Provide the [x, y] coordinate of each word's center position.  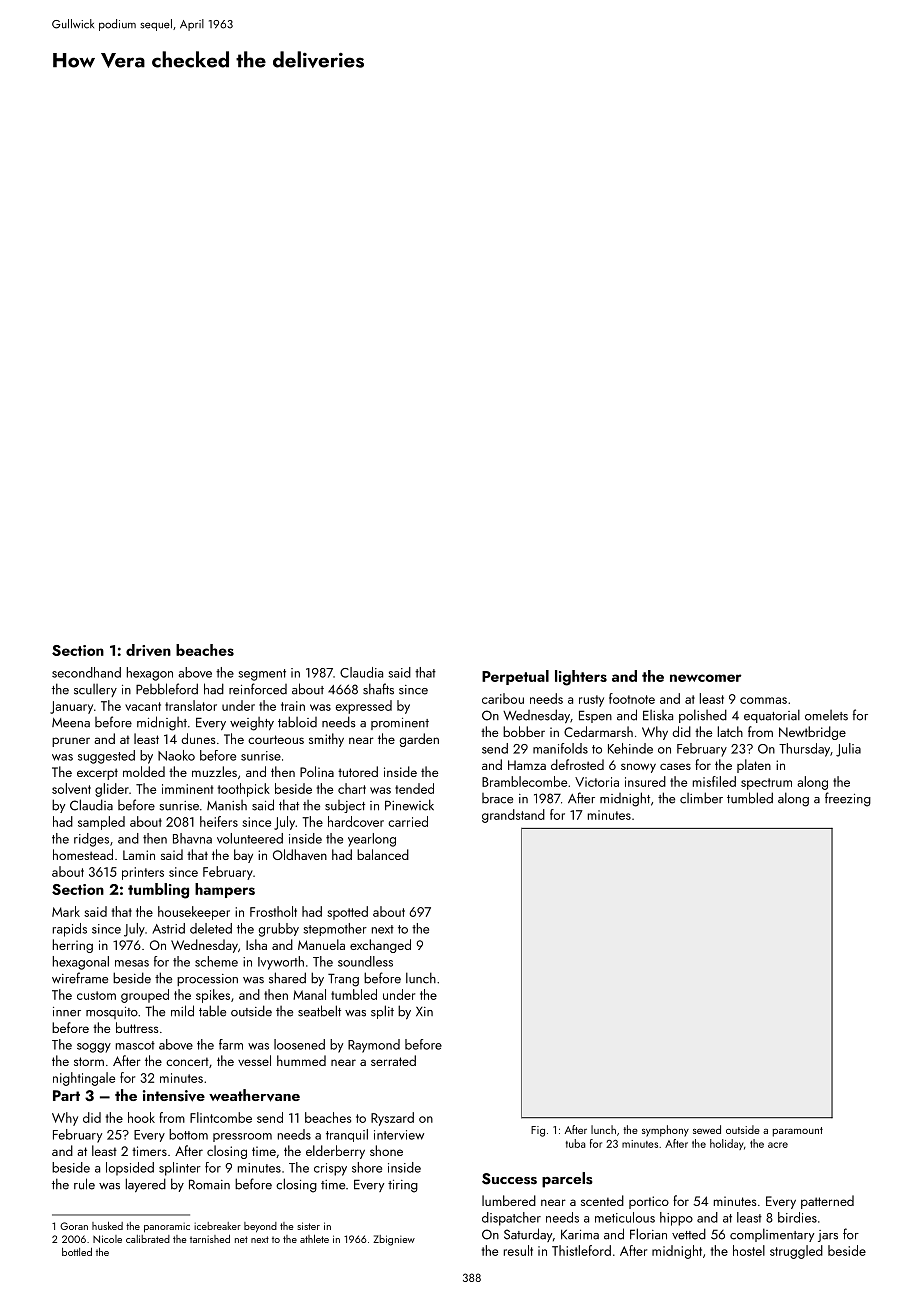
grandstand [513, 816]
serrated [393, 1060]
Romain [209, 1184]
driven [148, 650]
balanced [383, 854]
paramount [798, 1132]
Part [66, 1095]
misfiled [714, 781]
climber [701, 798]
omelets [826, 715]
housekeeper [194, 913]
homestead [83, 854]
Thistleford [581, 1250]
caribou [503, 698]
